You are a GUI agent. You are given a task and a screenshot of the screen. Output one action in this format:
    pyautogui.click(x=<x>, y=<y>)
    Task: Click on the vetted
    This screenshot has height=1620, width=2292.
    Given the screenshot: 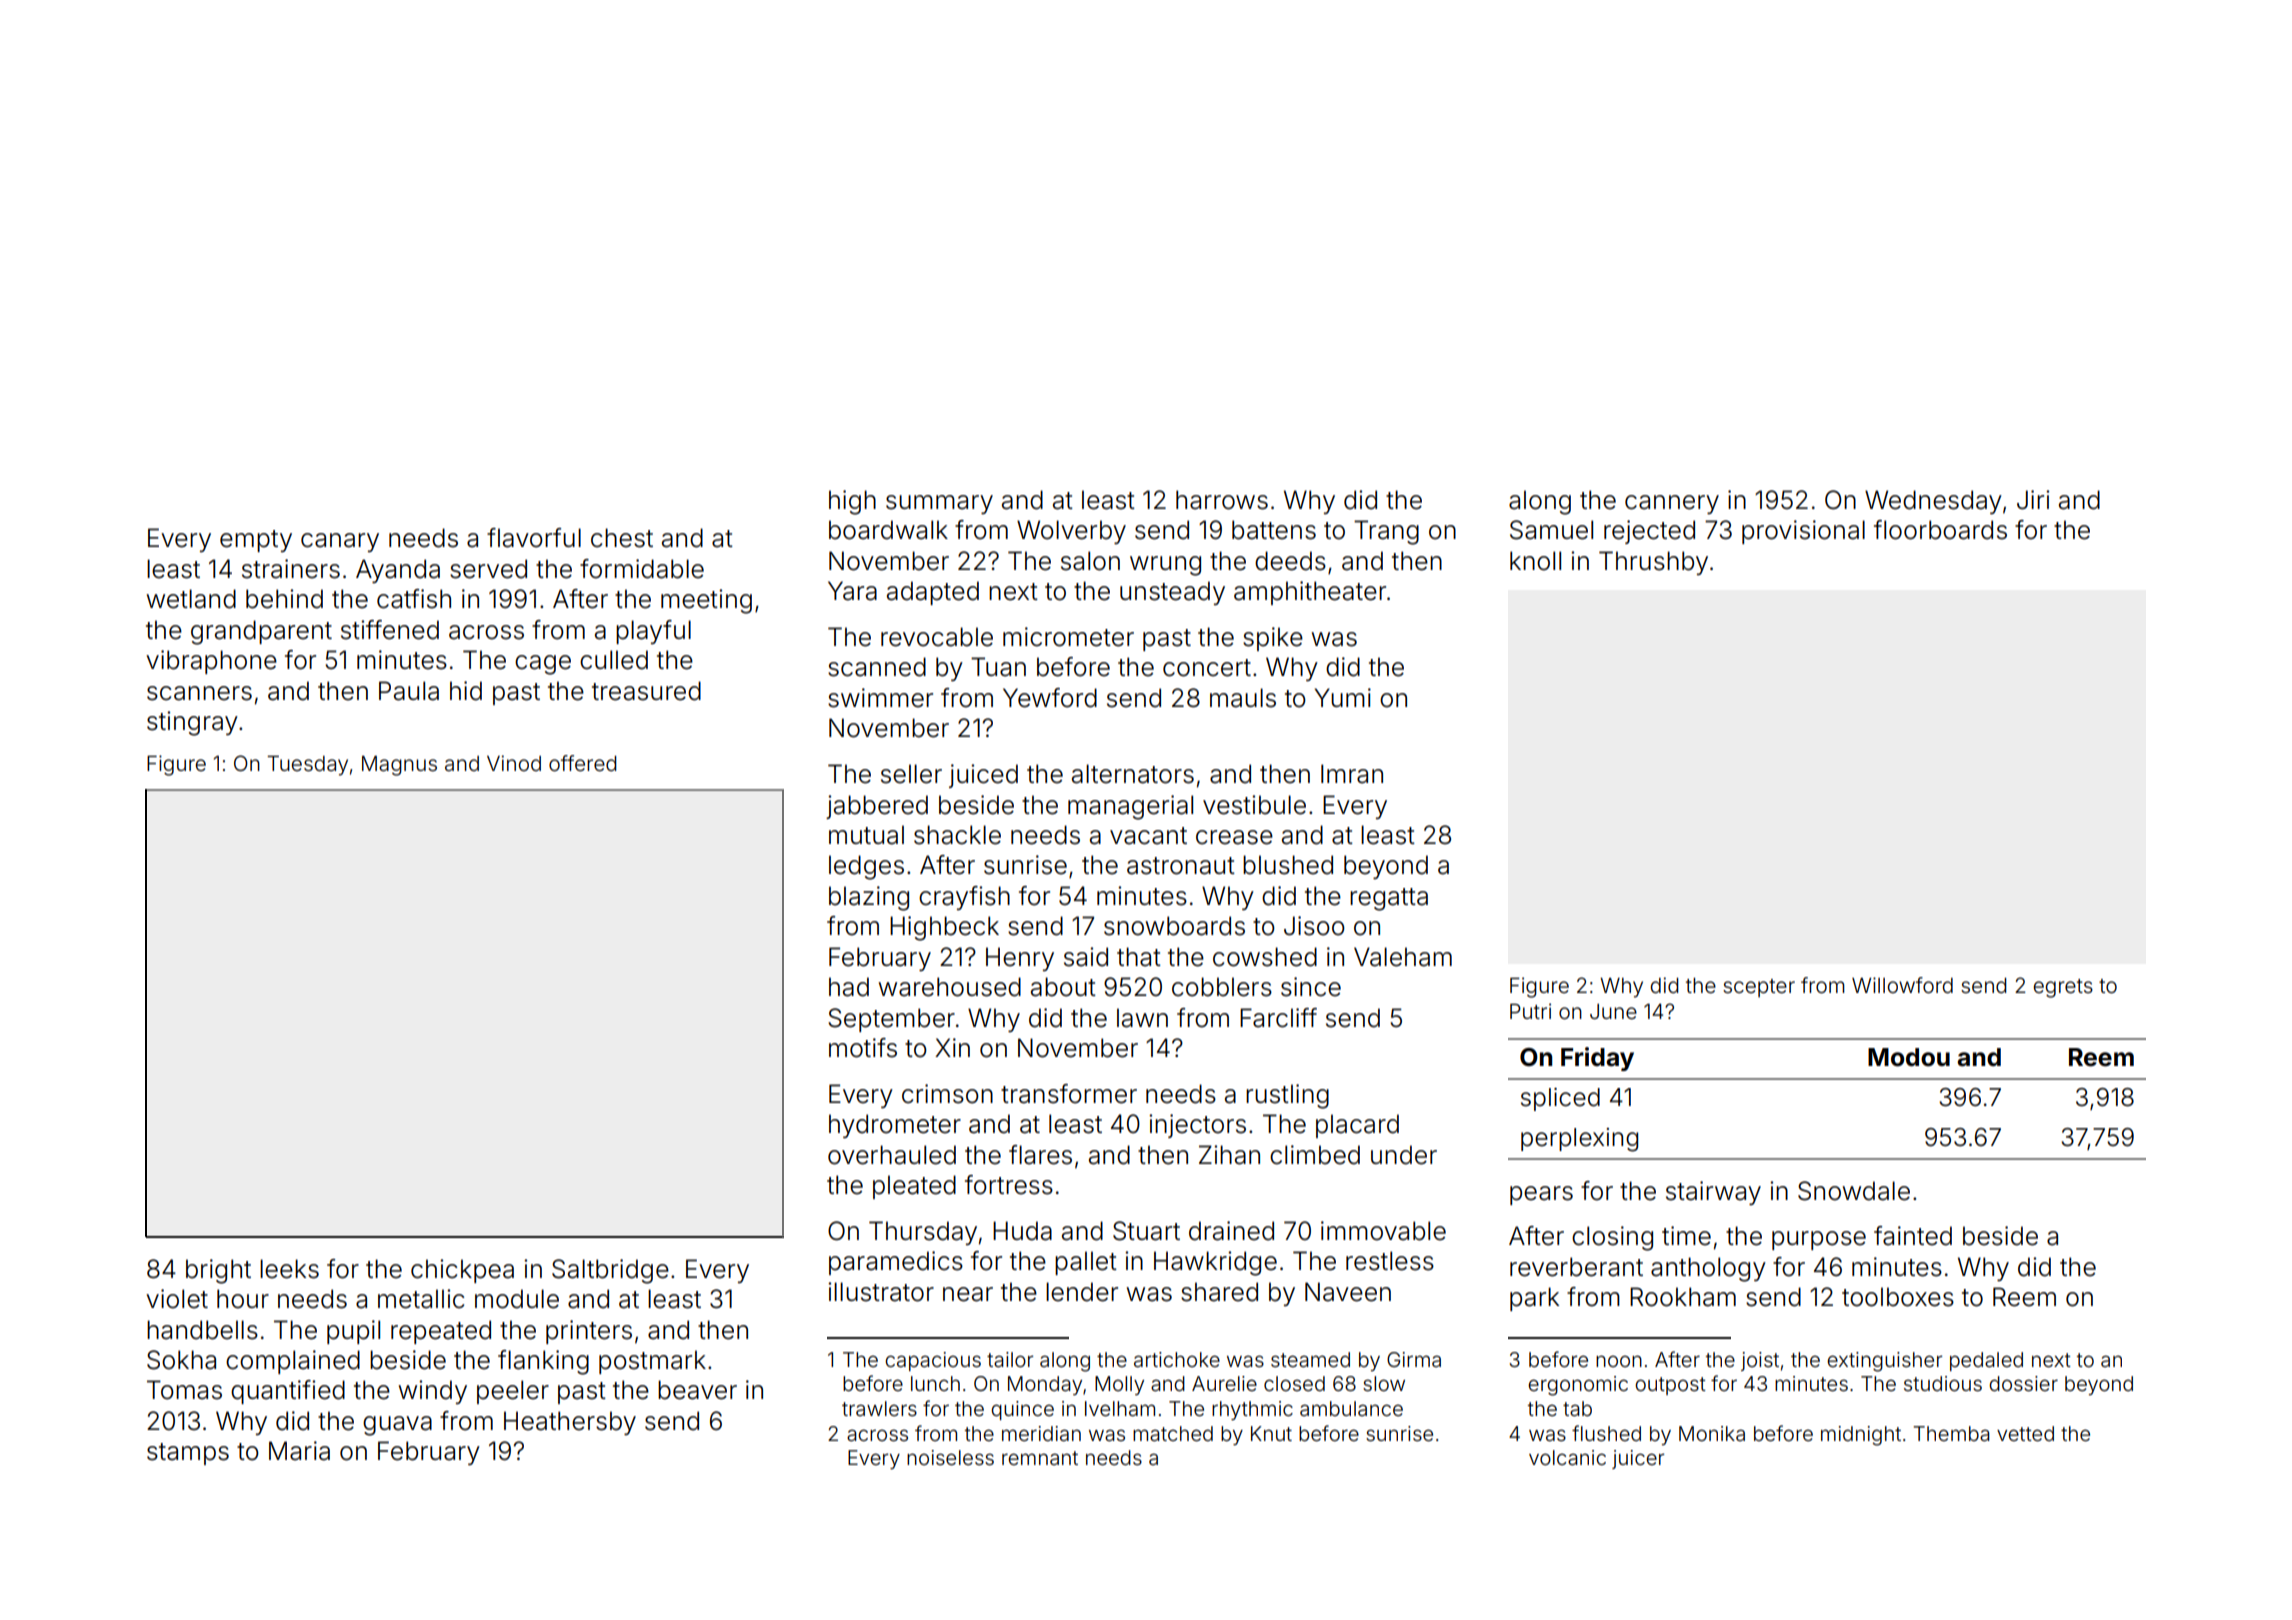 What is the action you would take?
    pyautogui.click(x=2025, y=1433)
